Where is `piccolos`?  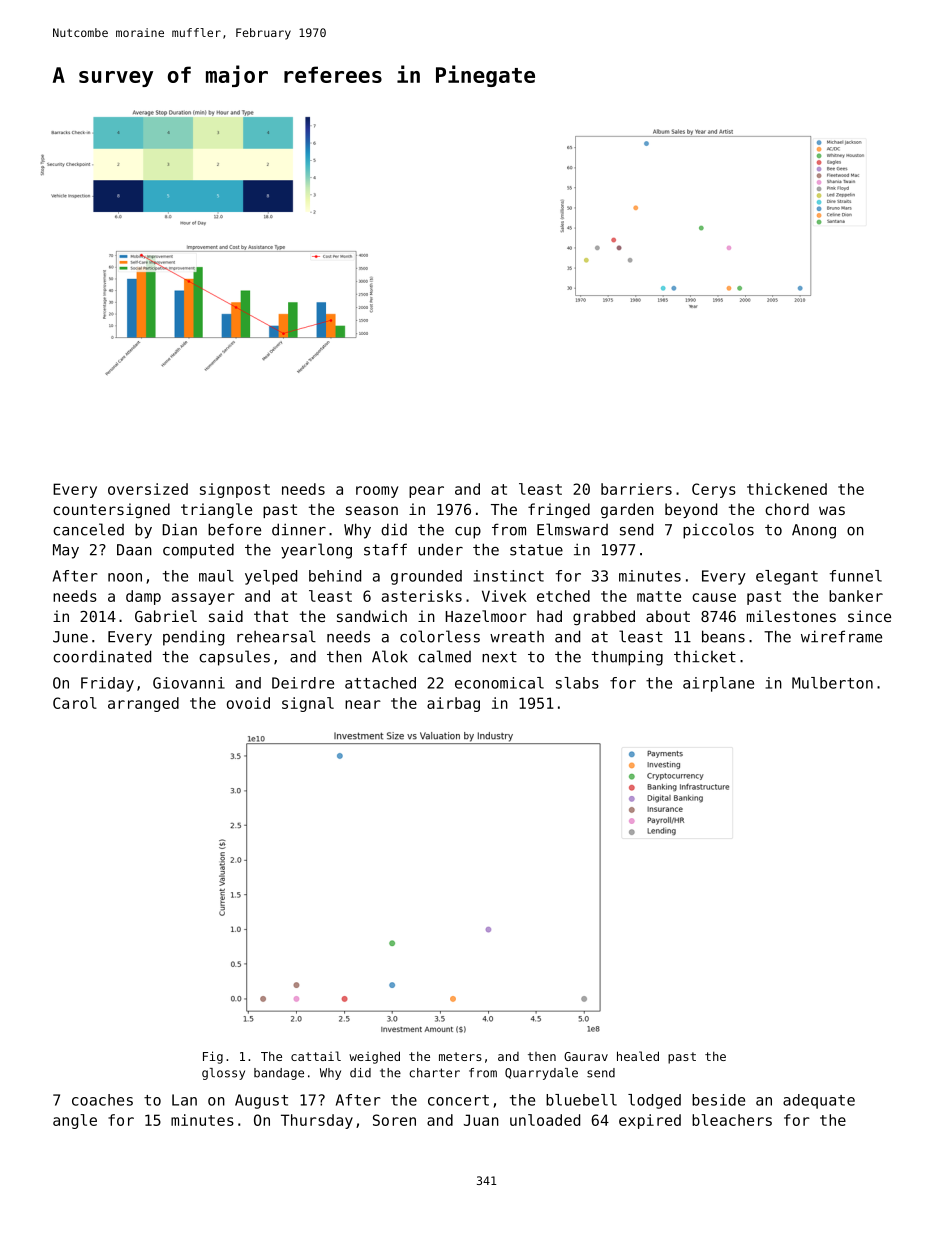
piccolos is located at coordinates (718, 531).
